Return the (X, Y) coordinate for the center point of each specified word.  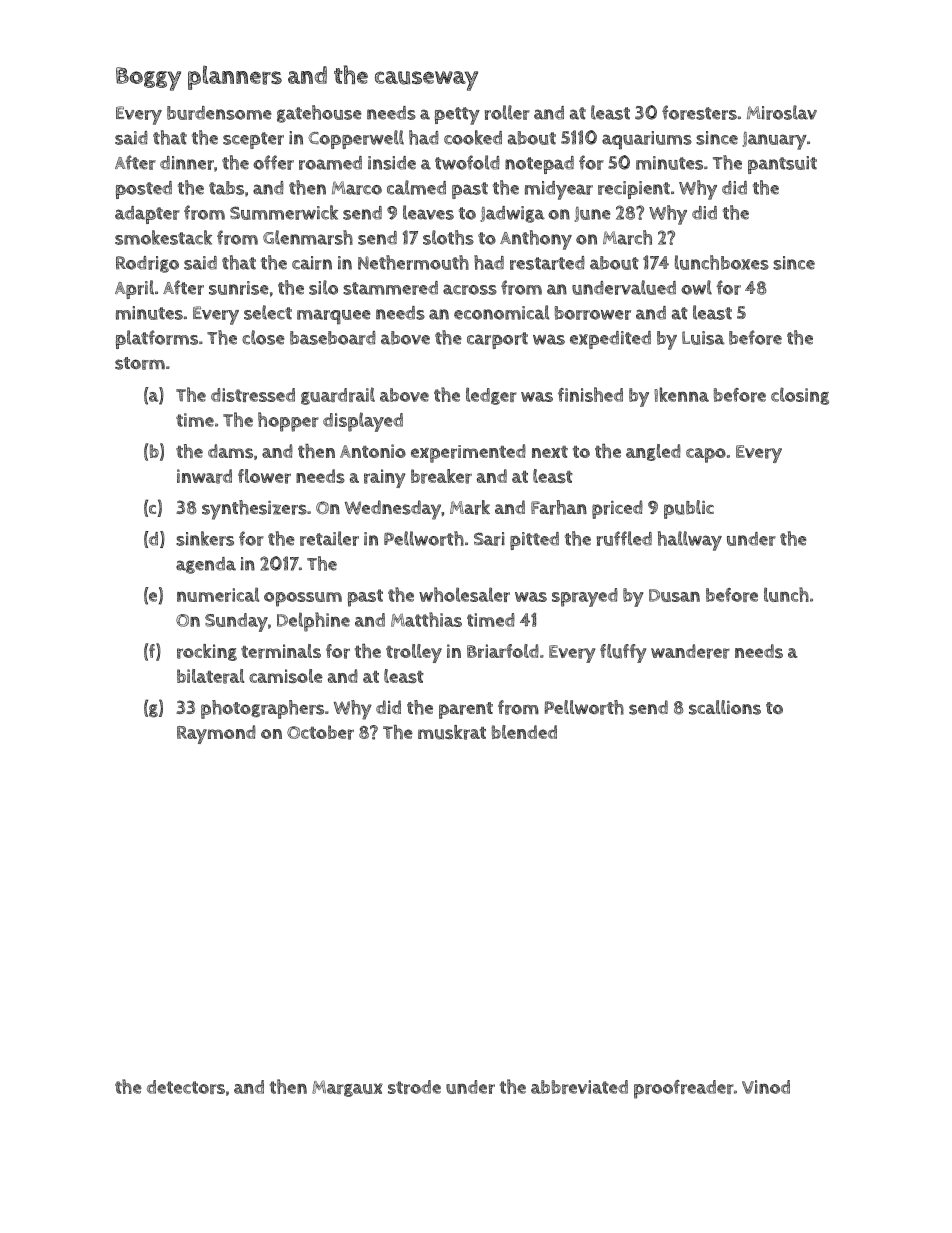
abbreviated (579, 1087)
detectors (186, 1087)
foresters (699, 112)
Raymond (216, 734)
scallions (725, 707)
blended (524, 732)
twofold (467, 162)
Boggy (148, 79)
